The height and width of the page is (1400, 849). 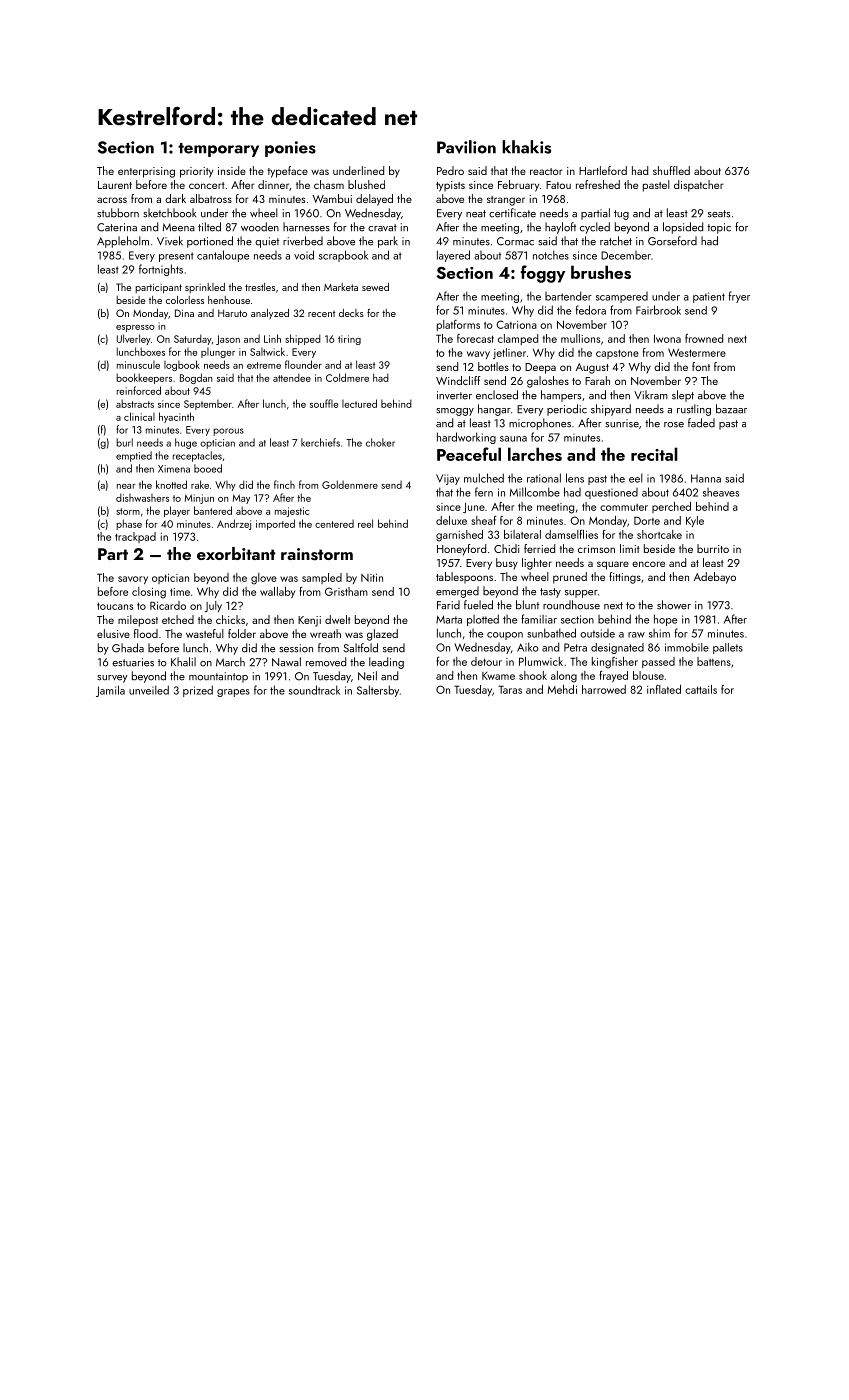 What do you see at coordinates (695, 521) in the page?
I see `Kyle` at bounding box center [695, 521].
